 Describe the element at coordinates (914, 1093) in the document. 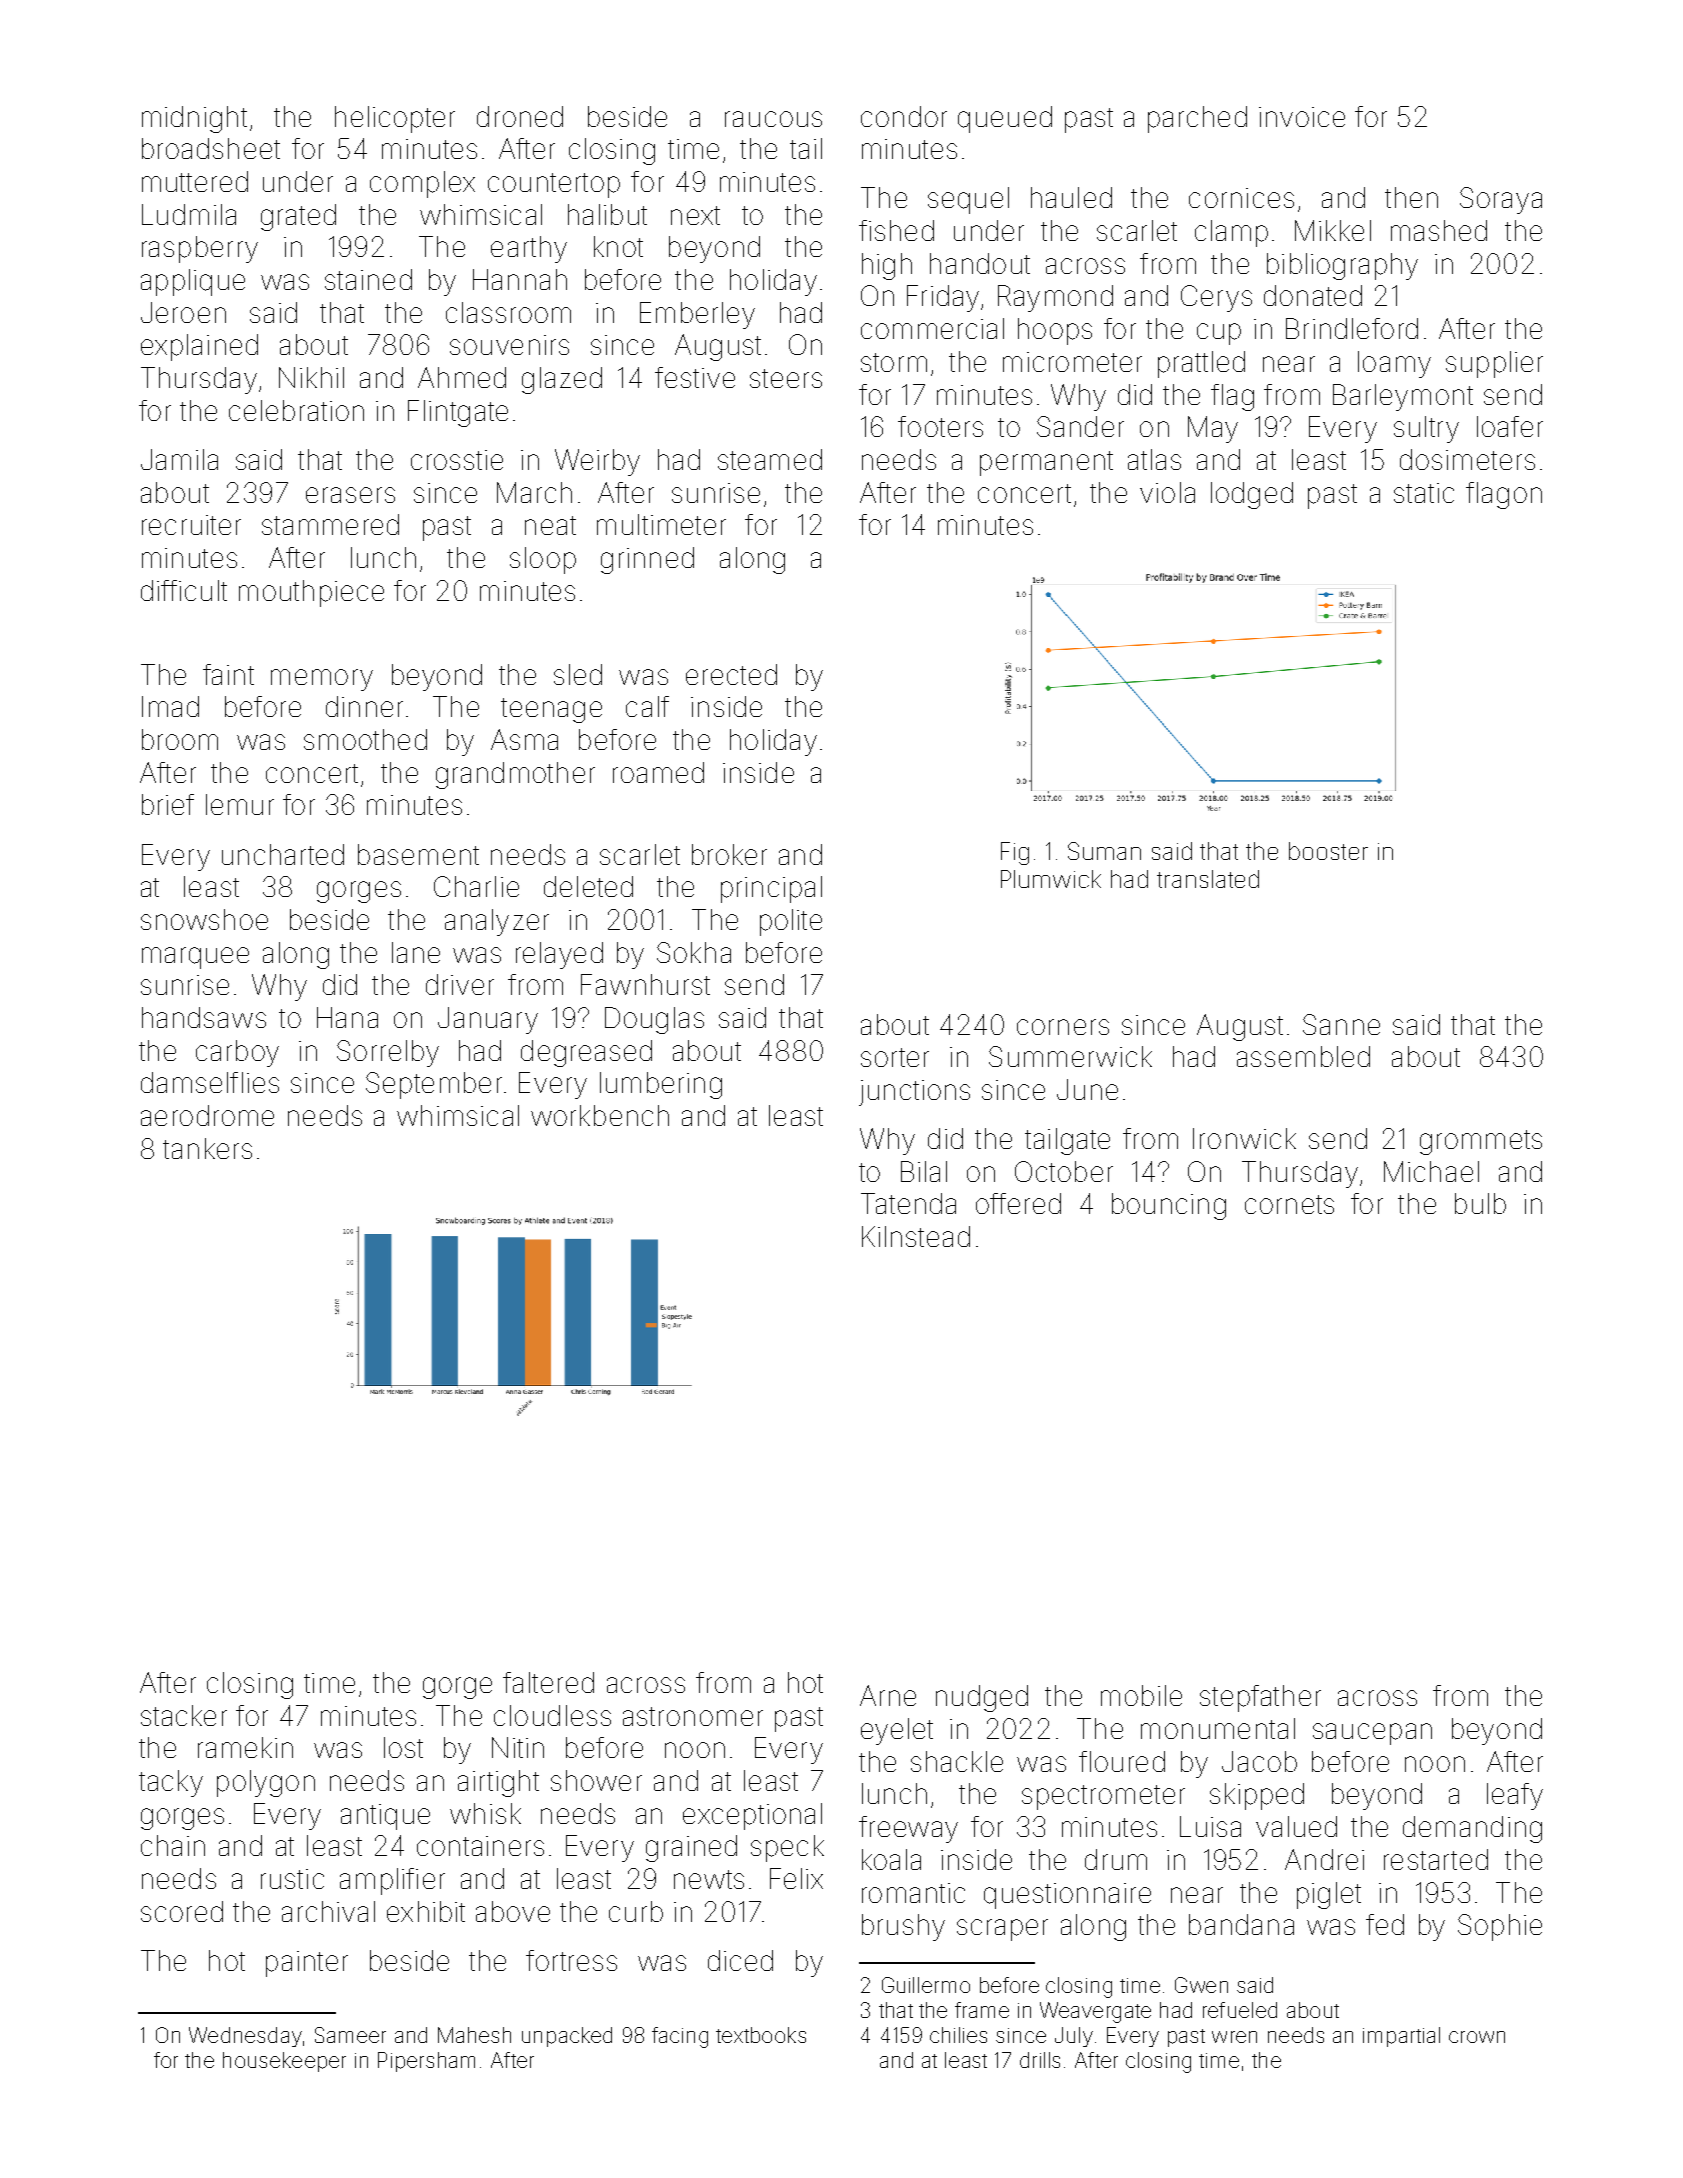

I see `junctions` at that location.
